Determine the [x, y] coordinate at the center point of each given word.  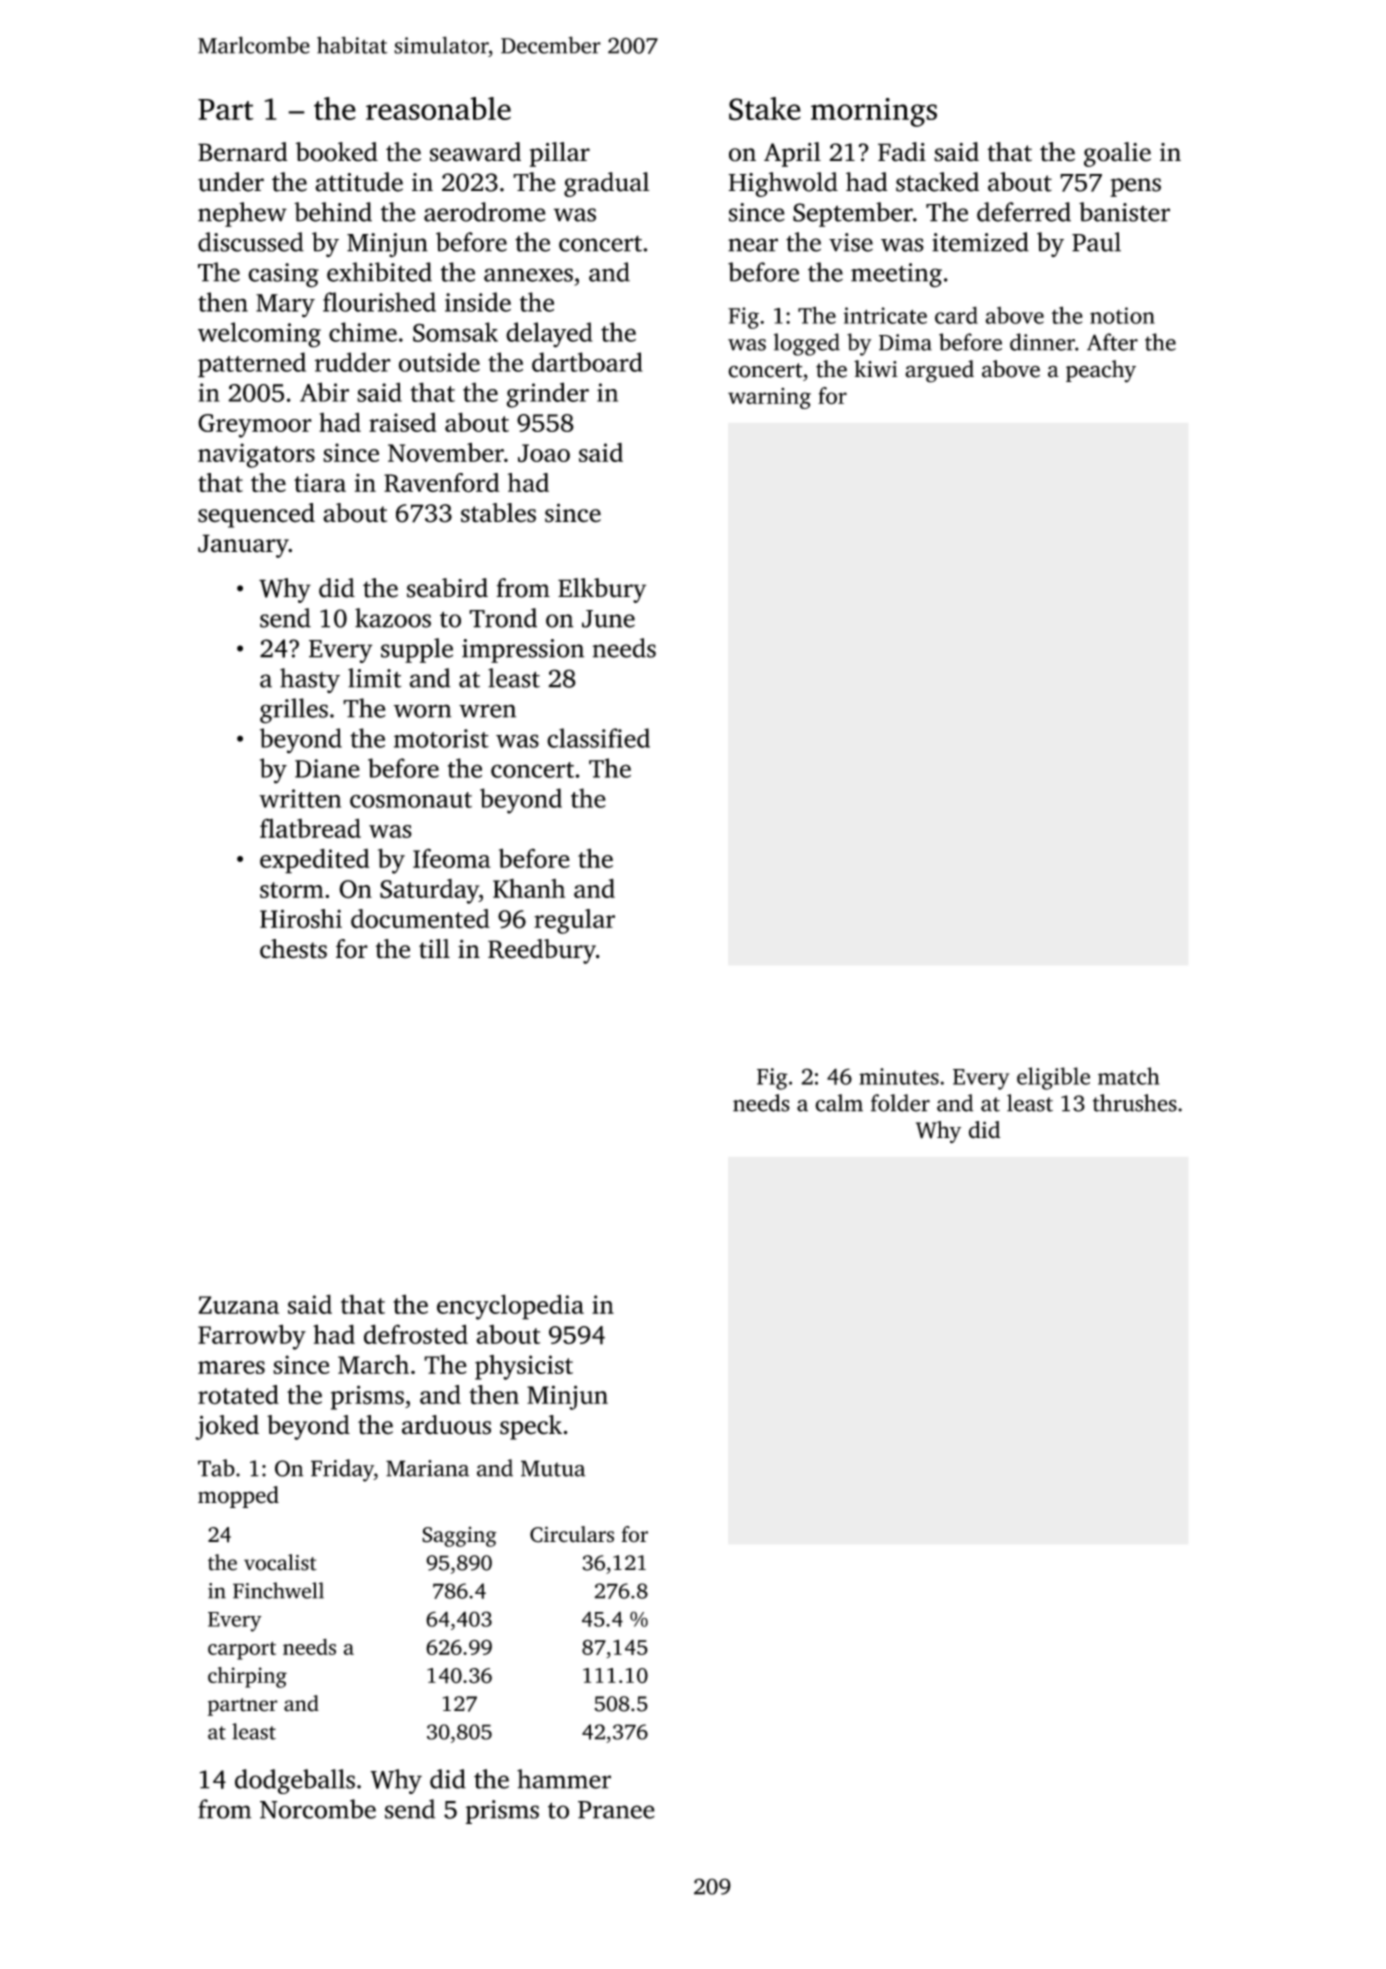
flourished [379, 302]
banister [1124, 212]
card [956, 315]
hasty [310, 680]
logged [807, 344]
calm [839, 1103]
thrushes [1135, 1103]
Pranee [616, 1810]
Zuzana [239, 1305]
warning [769, 398]
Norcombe [318, 1809]
